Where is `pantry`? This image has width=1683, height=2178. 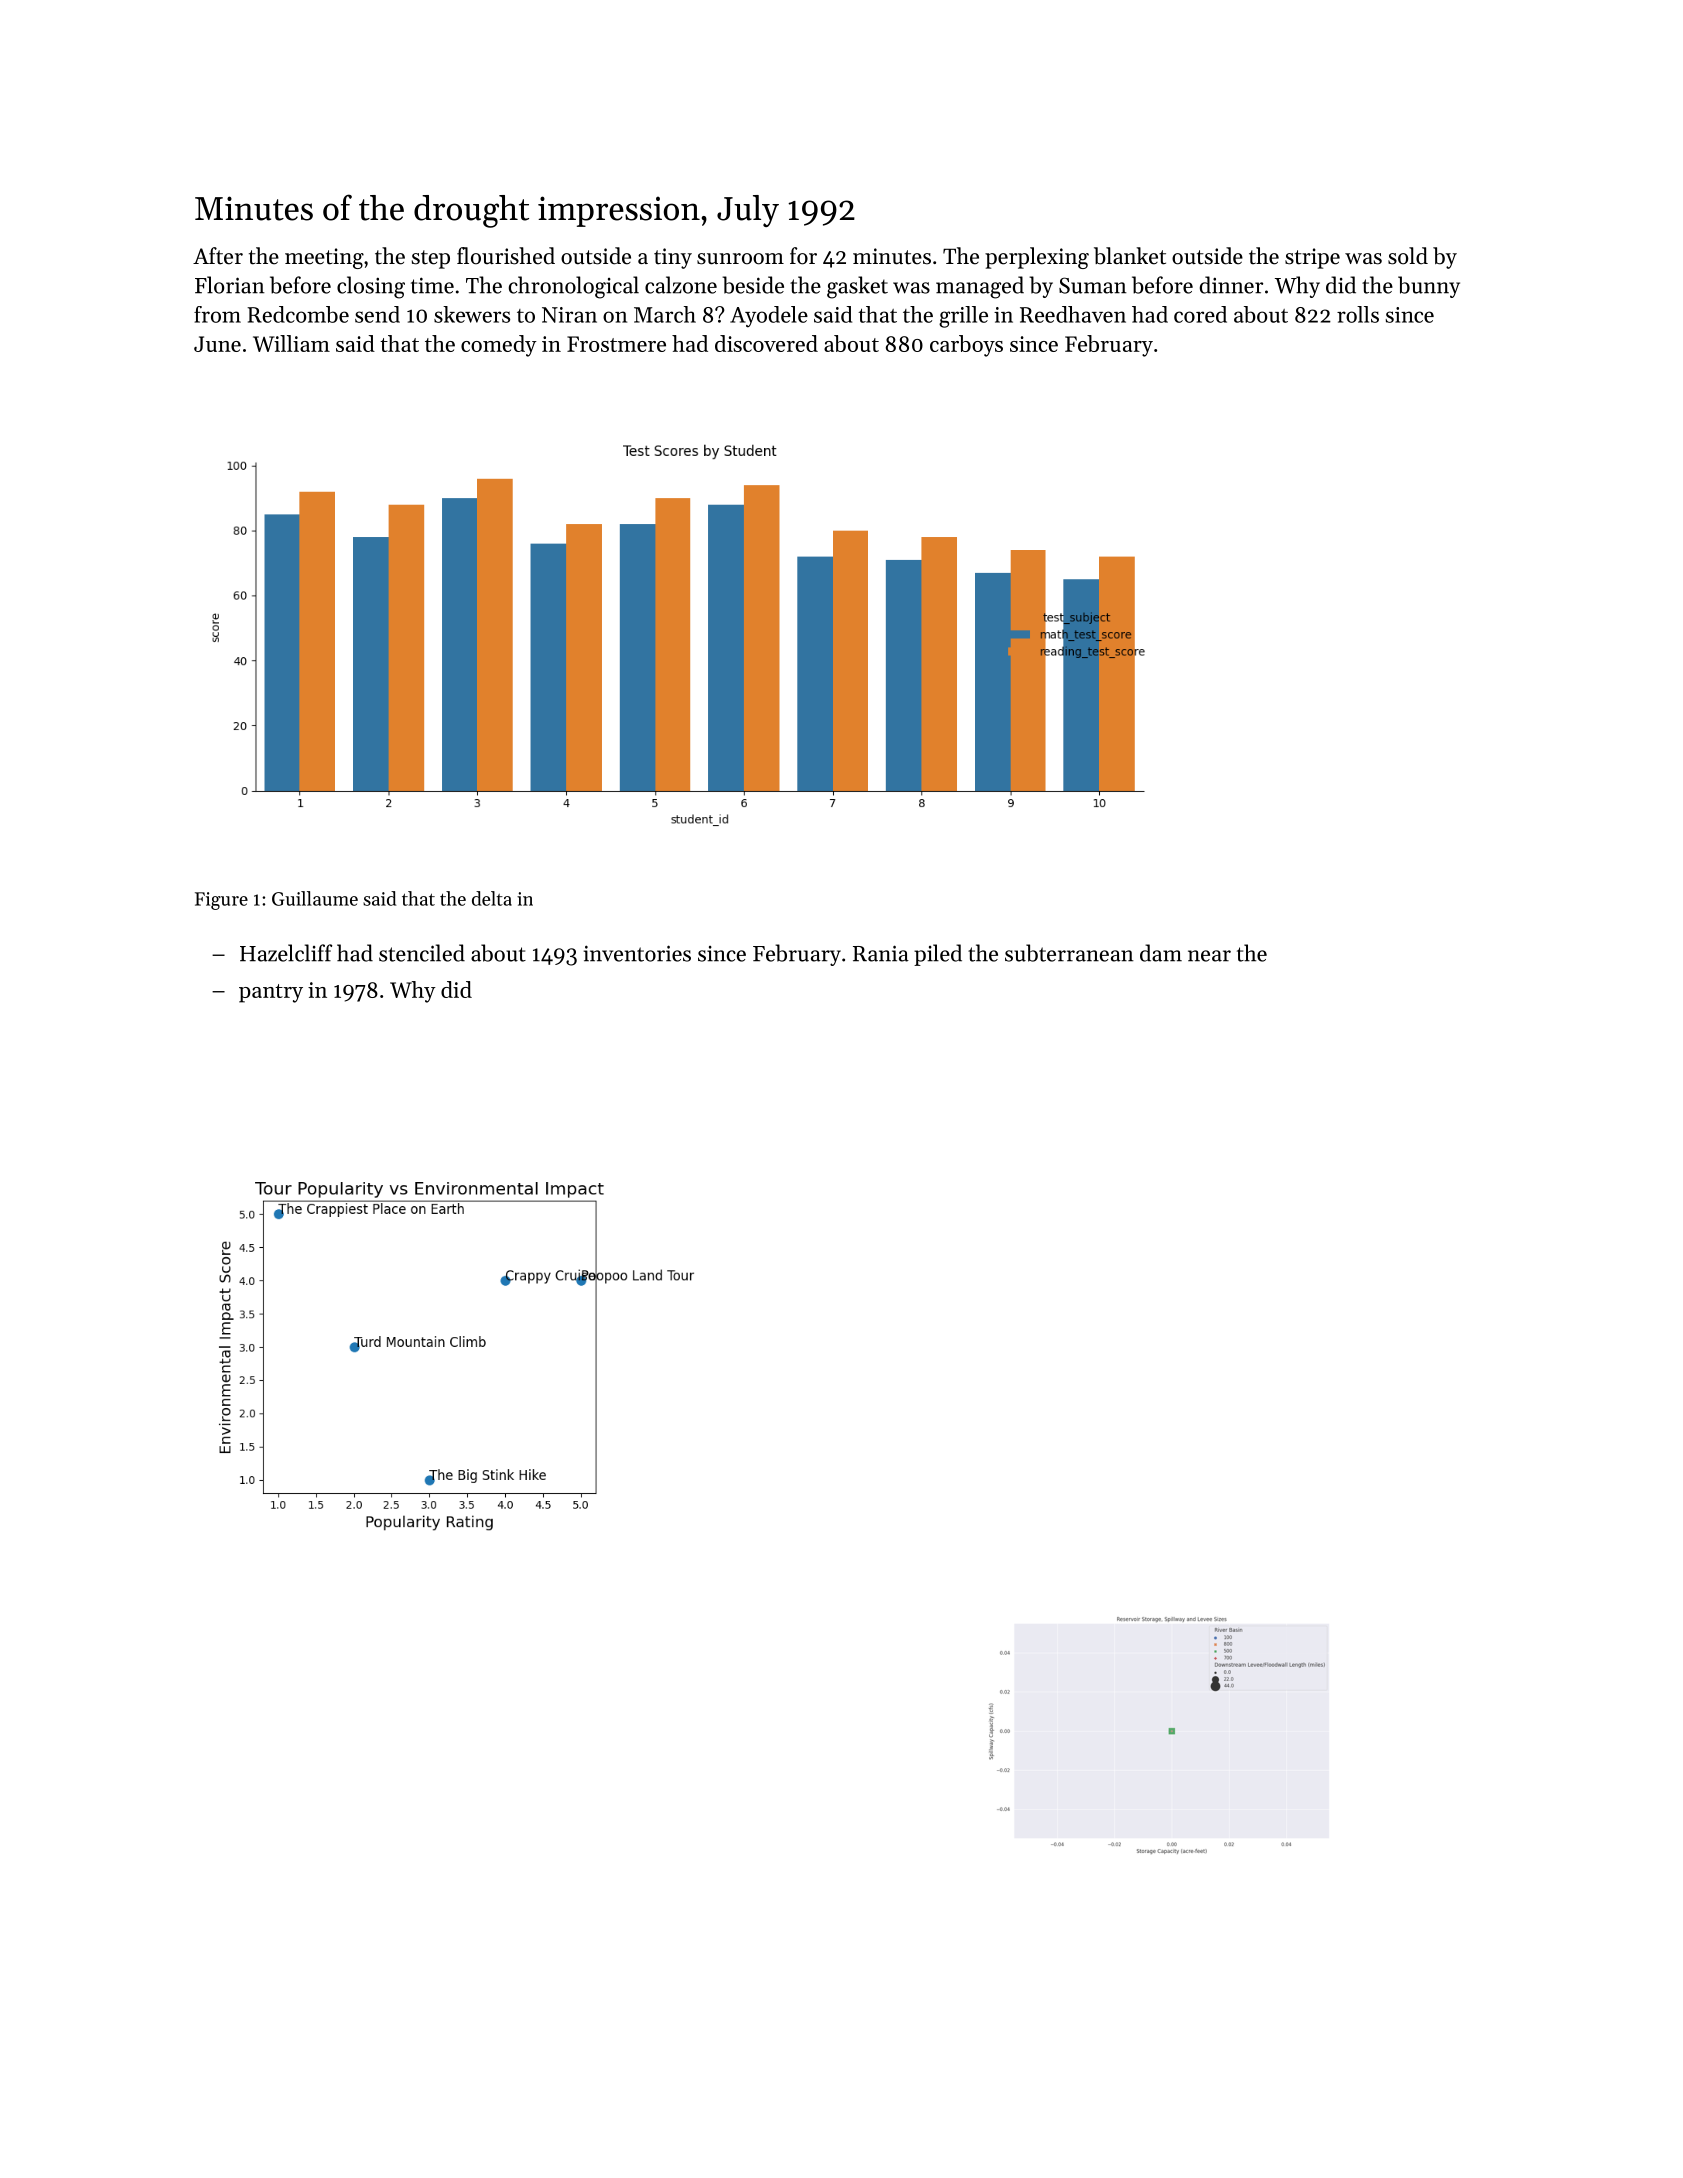
pantry is located at coordinates (271, 993).
